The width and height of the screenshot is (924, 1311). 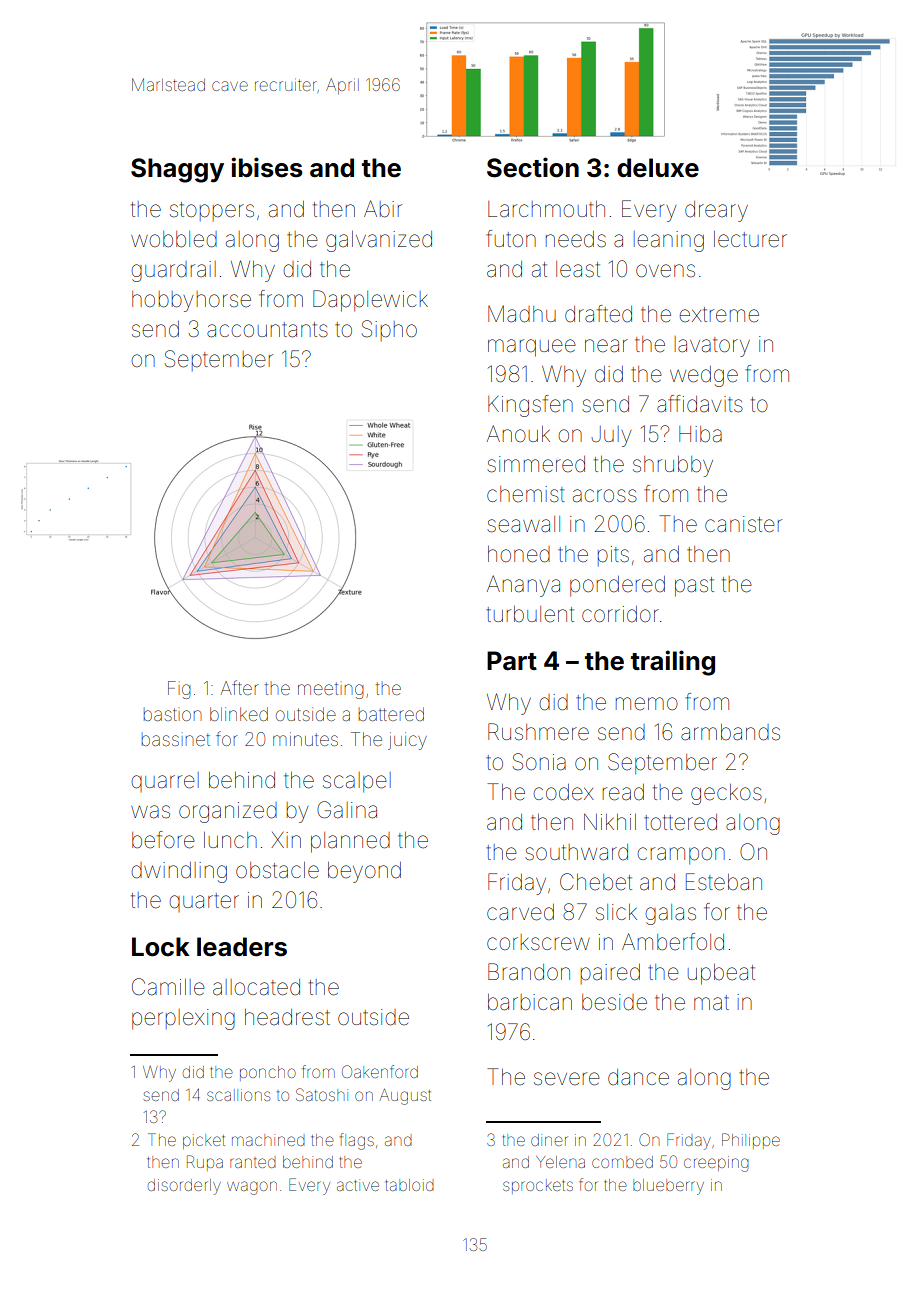 I want to click on canister, so click(x=743, y=524).
